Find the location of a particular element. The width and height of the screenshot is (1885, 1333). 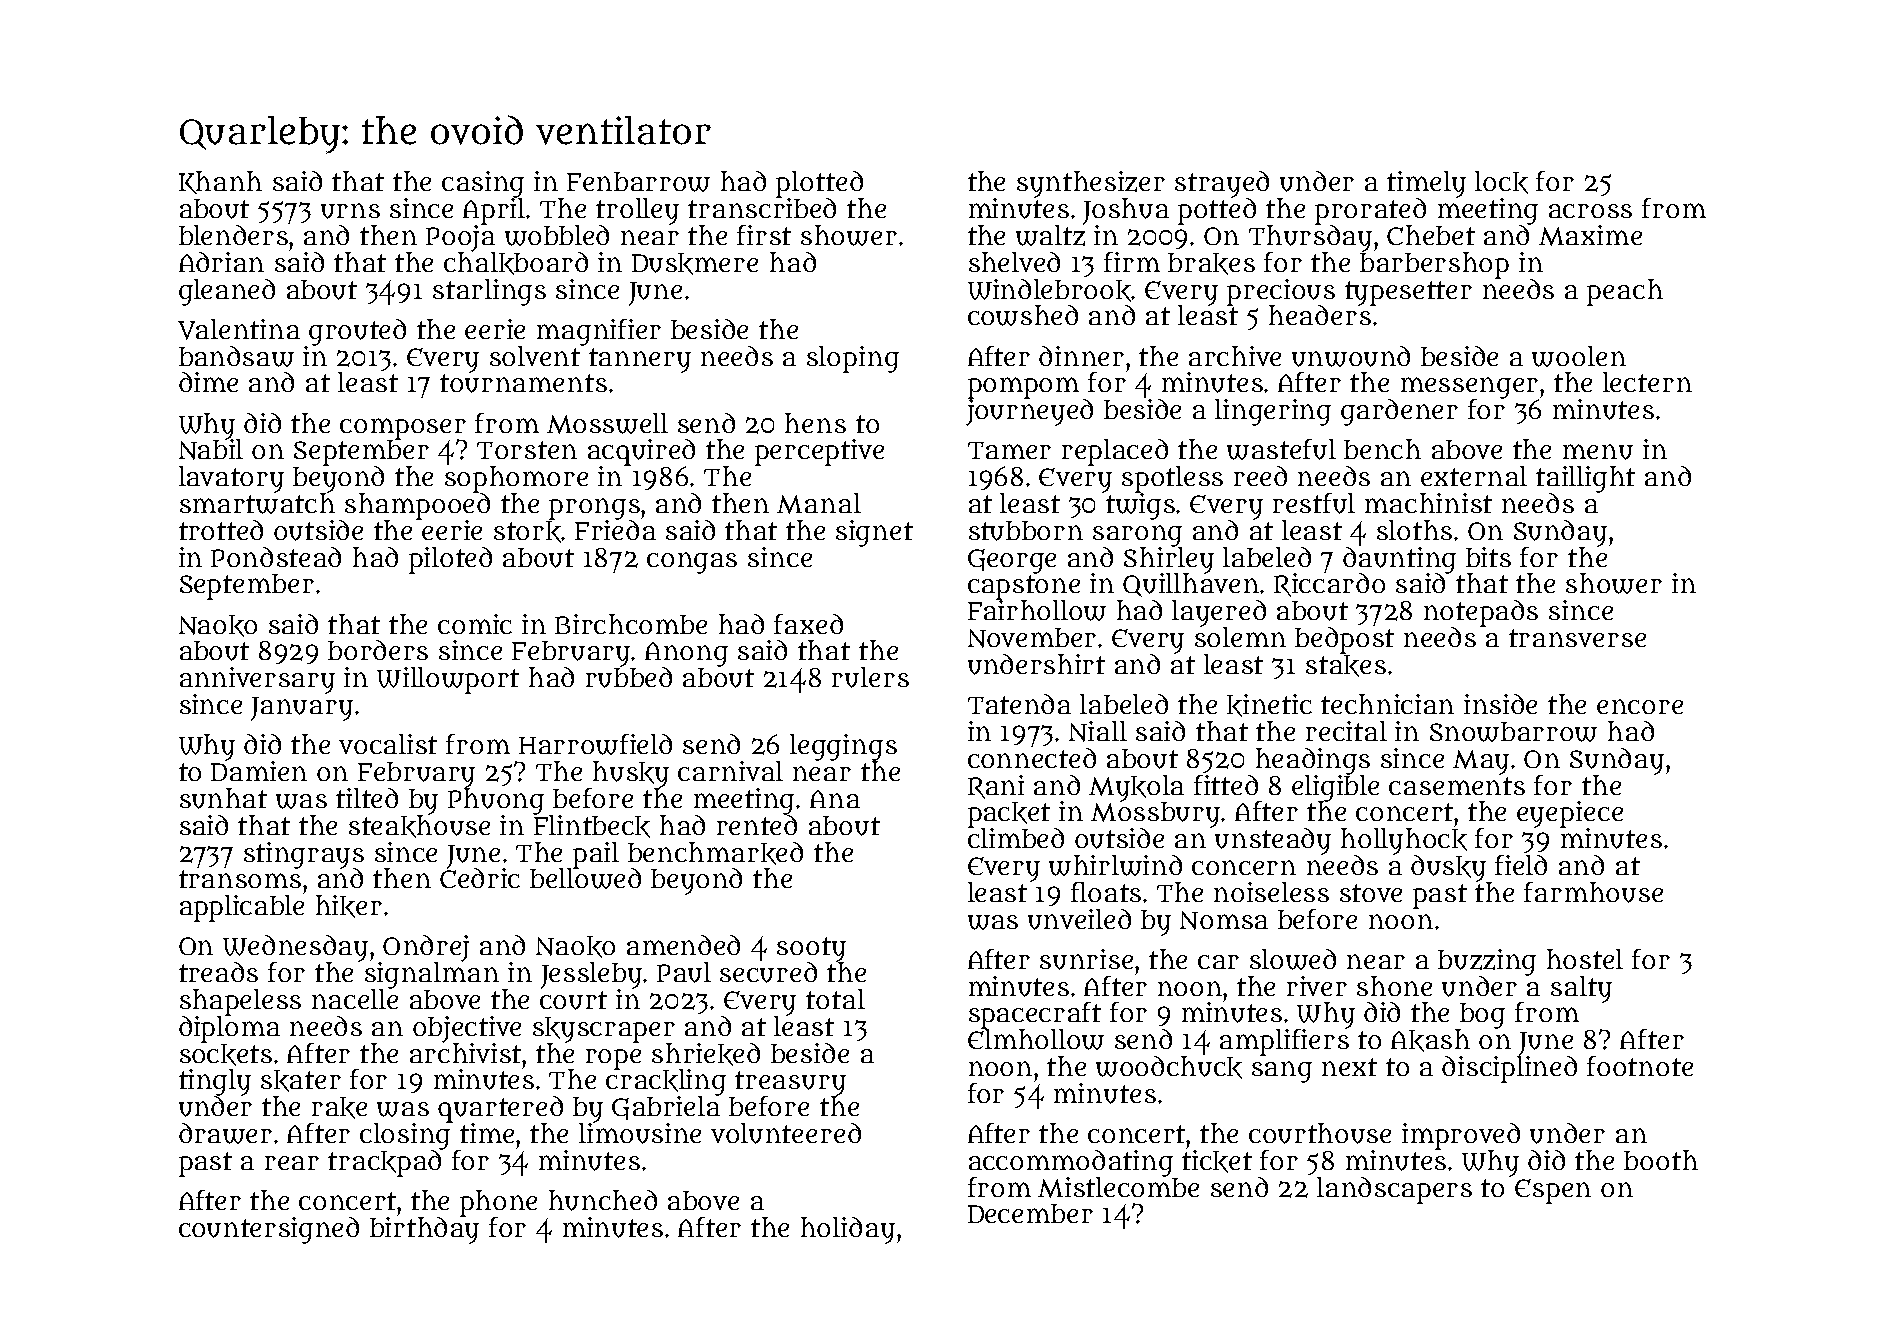

Khanh is located at coordinates (220, 182).
